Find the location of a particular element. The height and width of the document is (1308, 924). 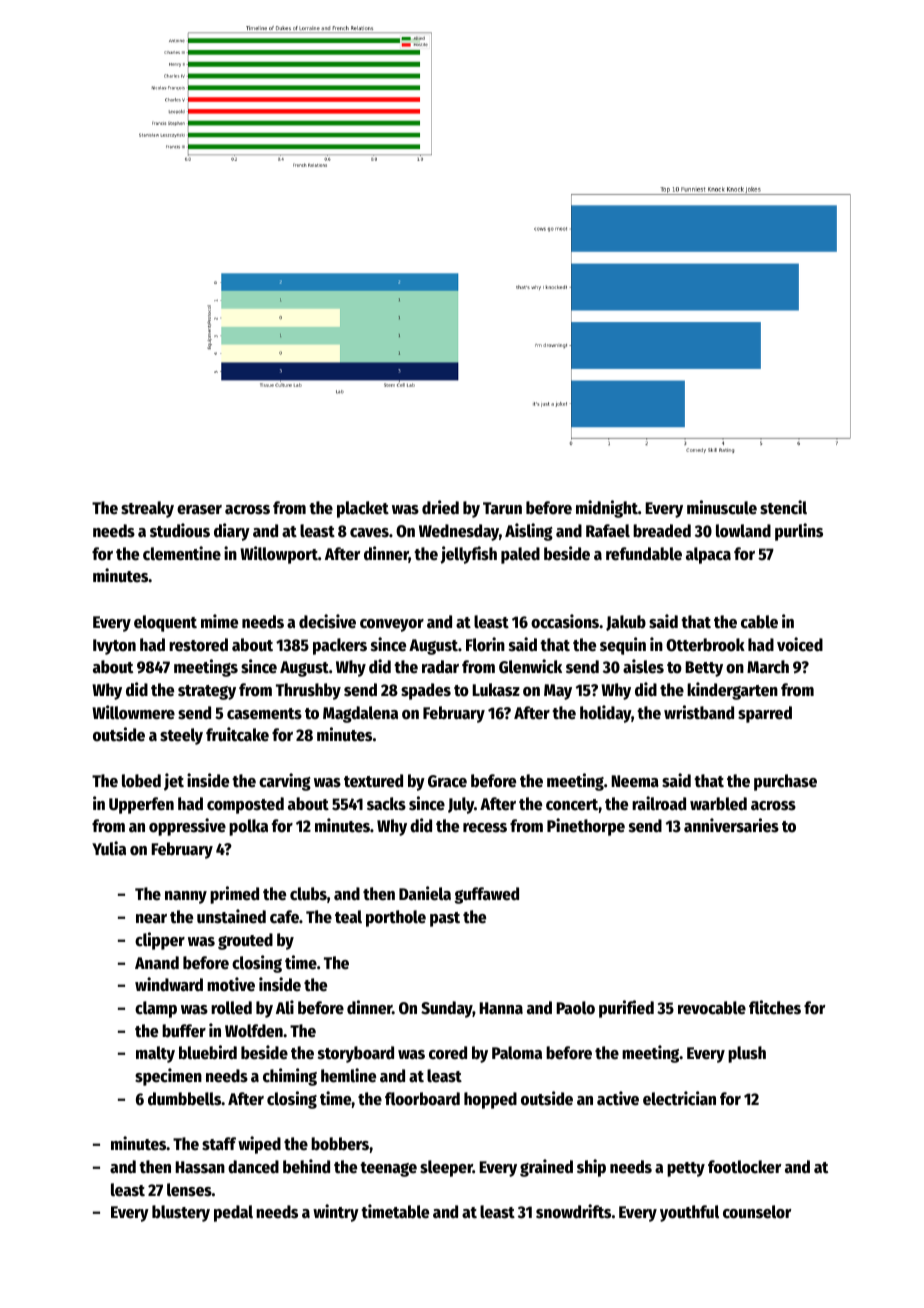

aisles is located at coordinates (643, 666).
